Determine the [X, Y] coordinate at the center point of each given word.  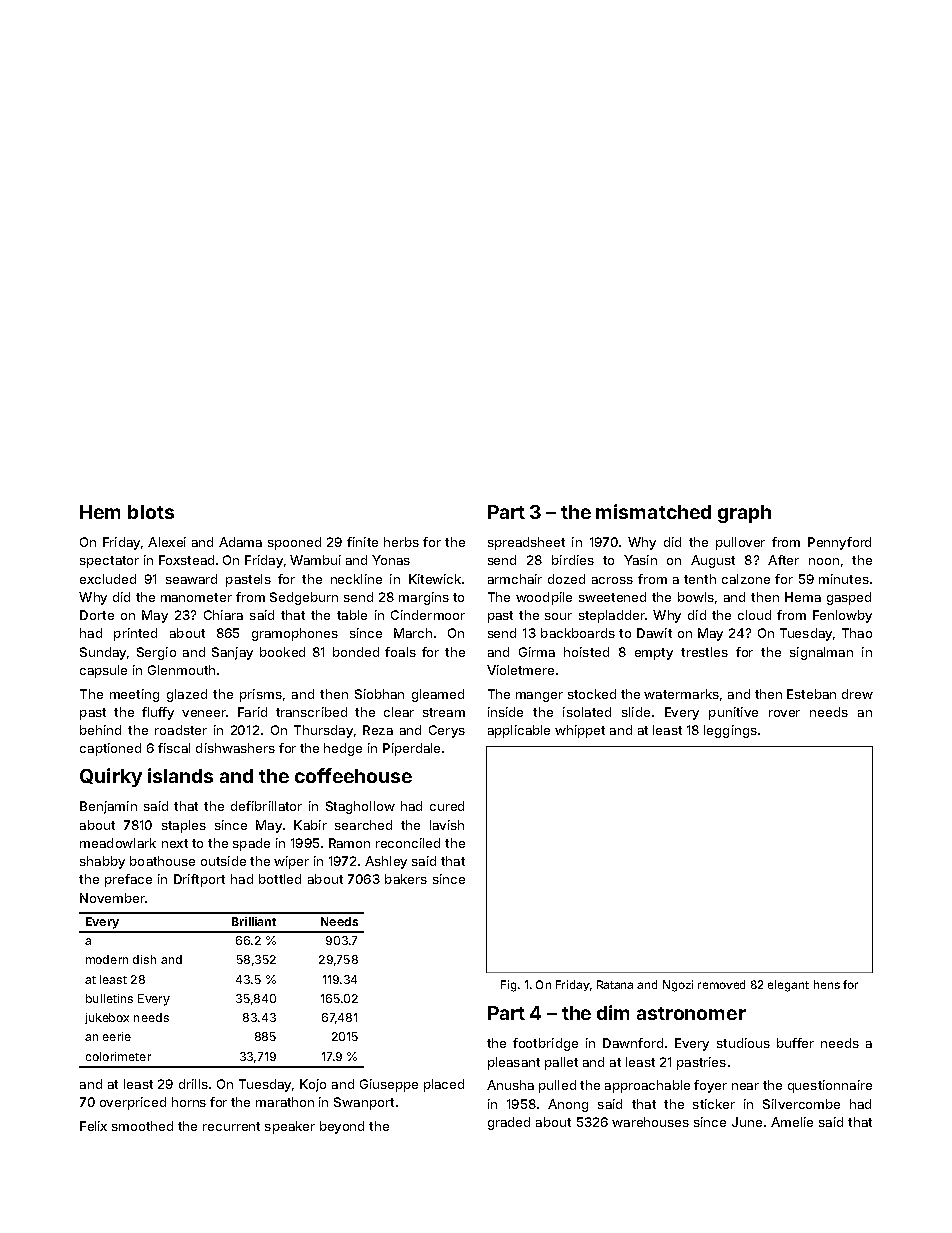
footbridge [545, 1044]
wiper [291, 862]
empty [654, 654]
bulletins [109, 998]
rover [784, 713]
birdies [573, 560]
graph [744, 514]
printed [135, 634]
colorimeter [118, 1056]
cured [447, 806]
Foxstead [186, 560]
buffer [795, 1043]
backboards [578, 633]
